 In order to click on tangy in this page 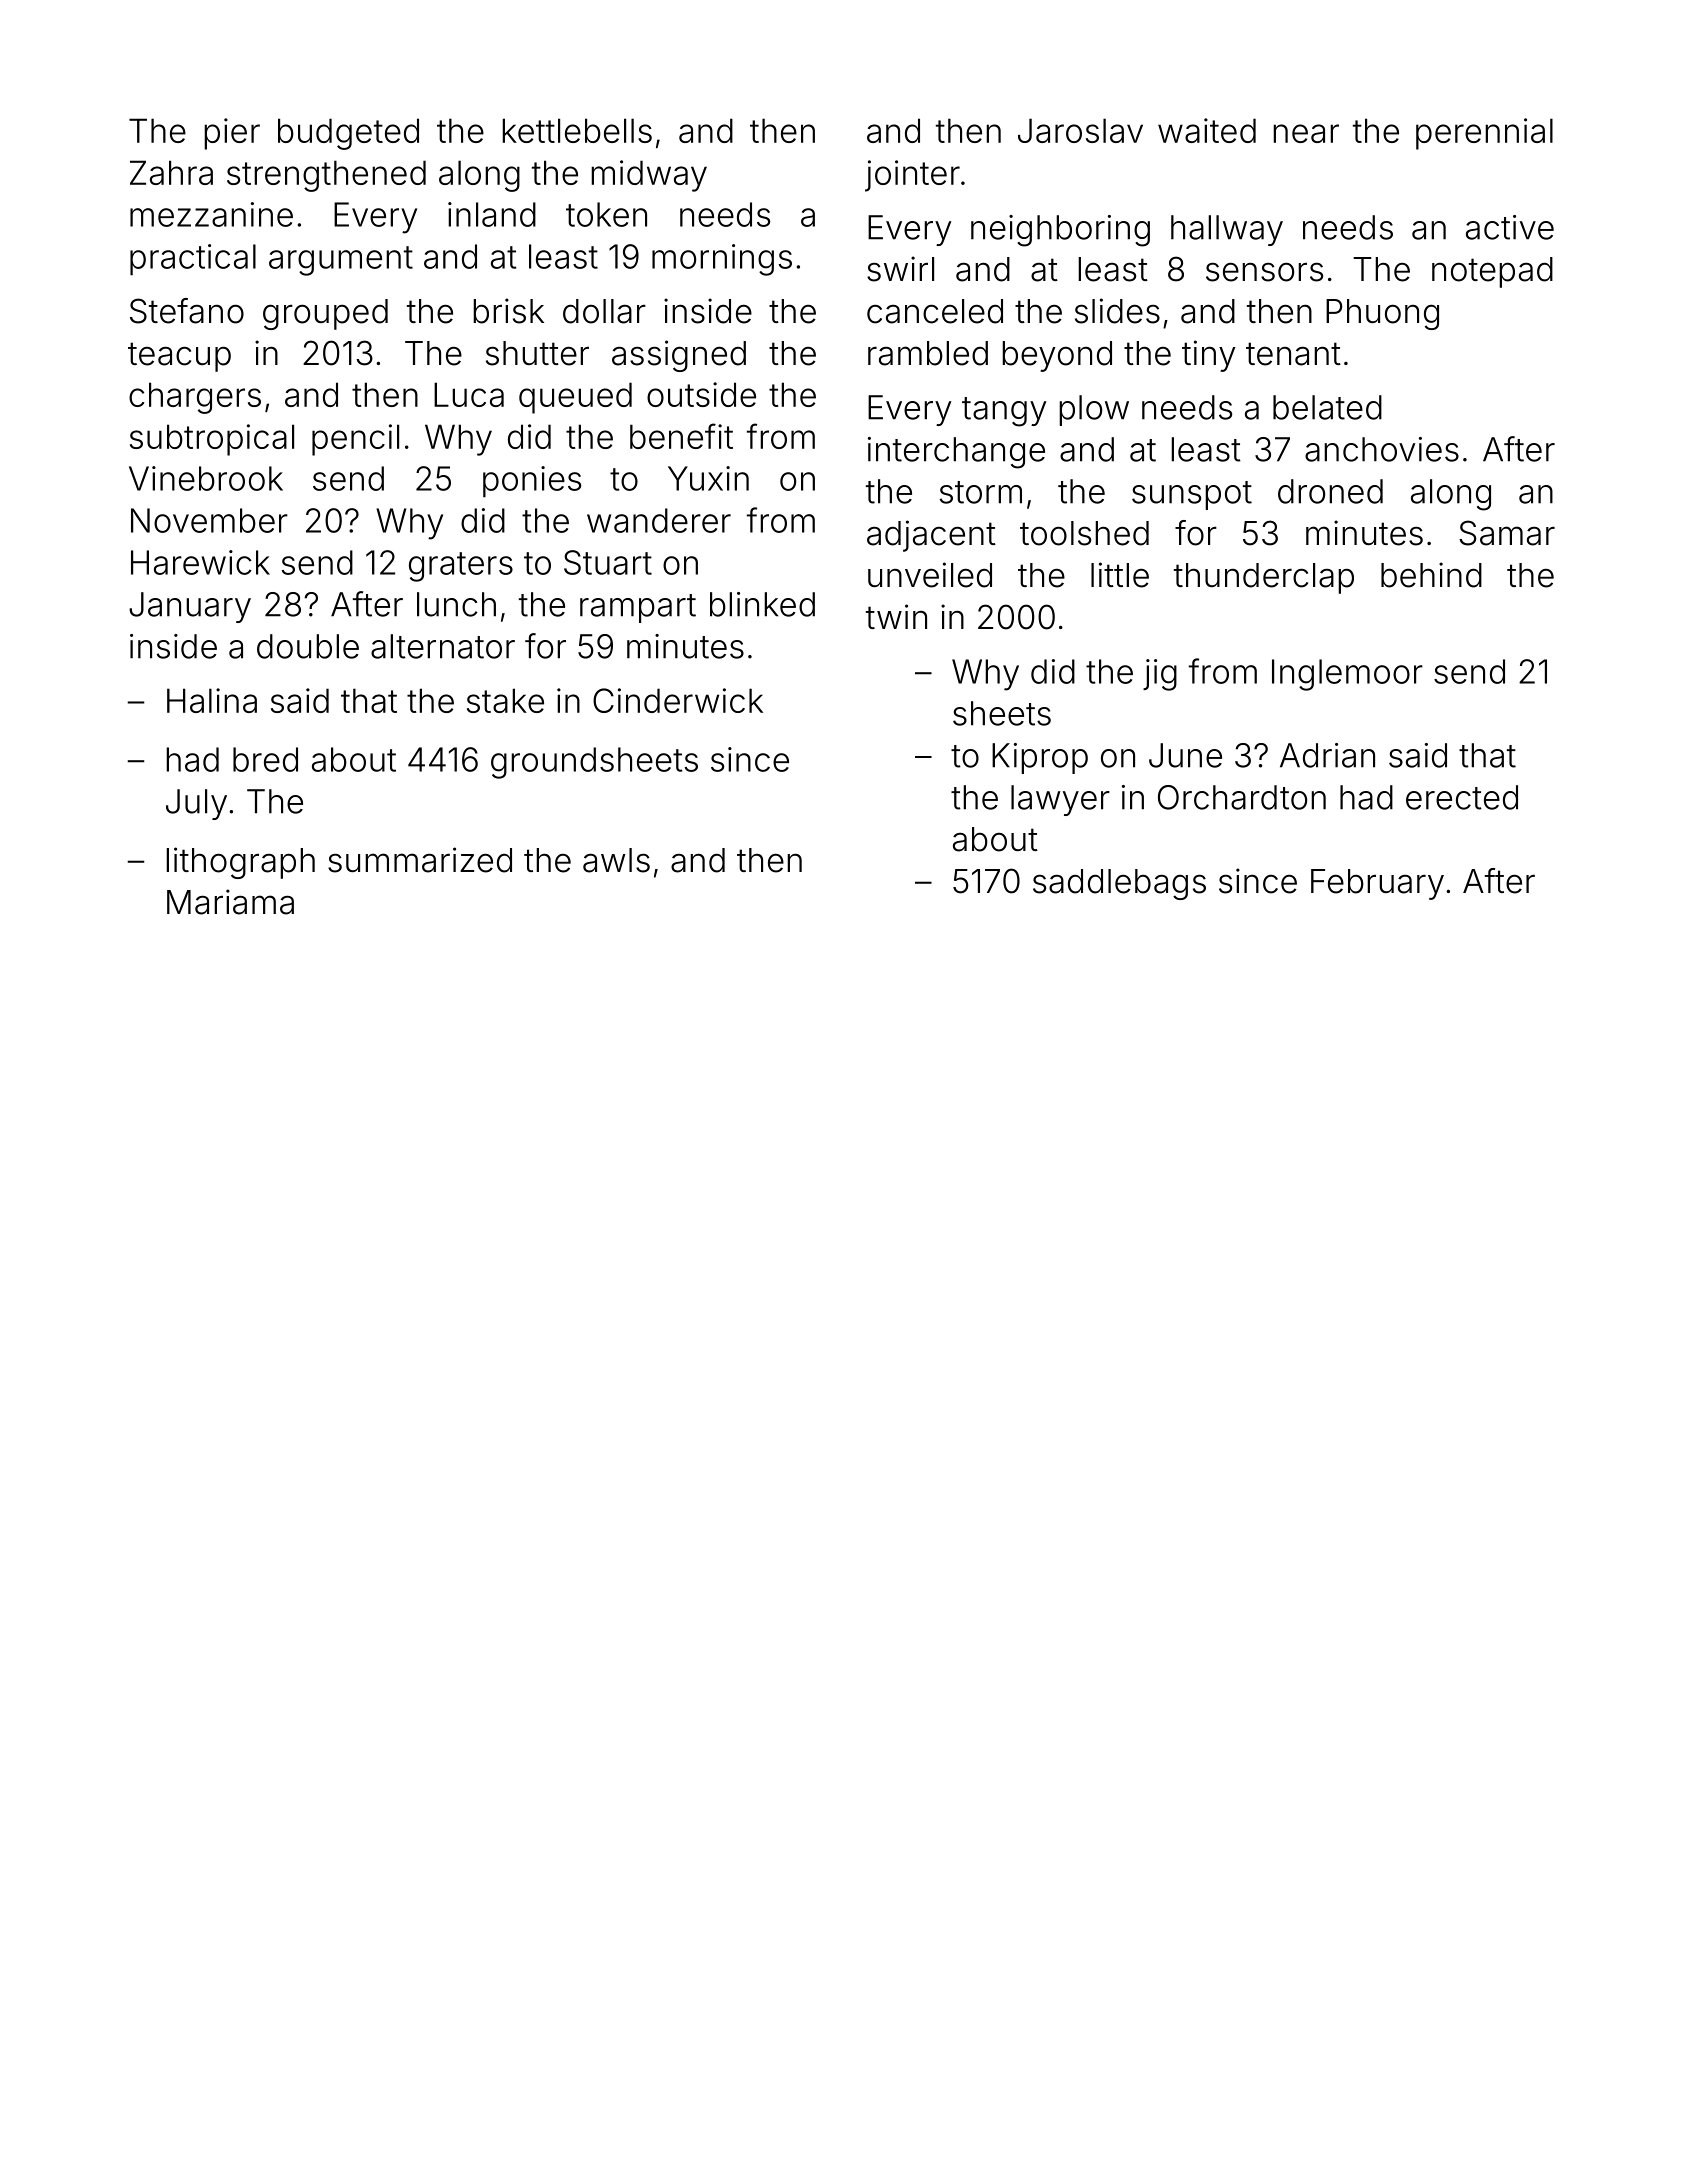, I will do `click(1004, 412)`.
